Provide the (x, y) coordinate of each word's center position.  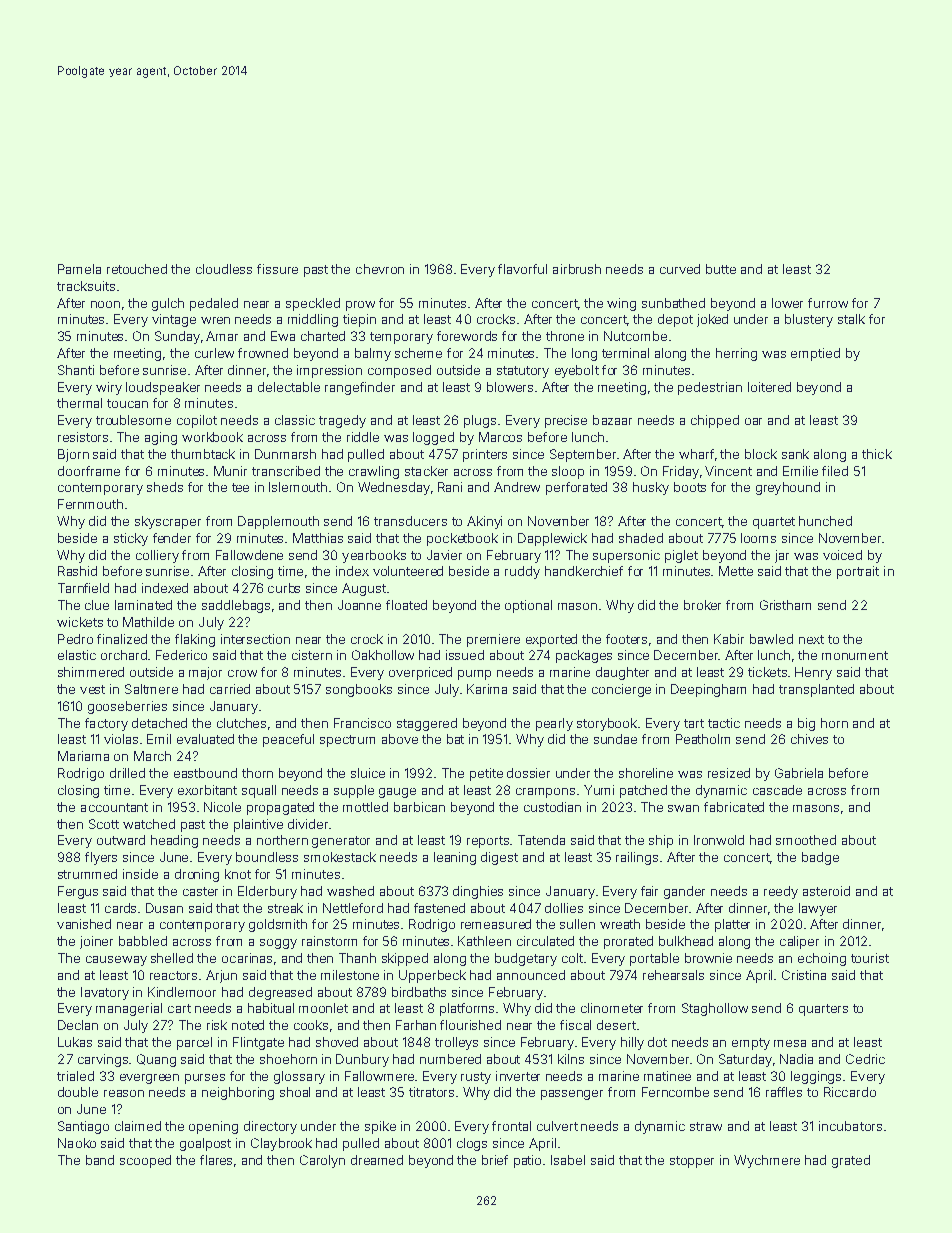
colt (572, 958)
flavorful (522, 269)
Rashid (77, 571)
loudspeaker (163, 388)
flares (216, 1160)
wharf (696, 454)
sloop (568, 472)
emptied (815, 354)
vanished (84, 924)
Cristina (804, 975)
